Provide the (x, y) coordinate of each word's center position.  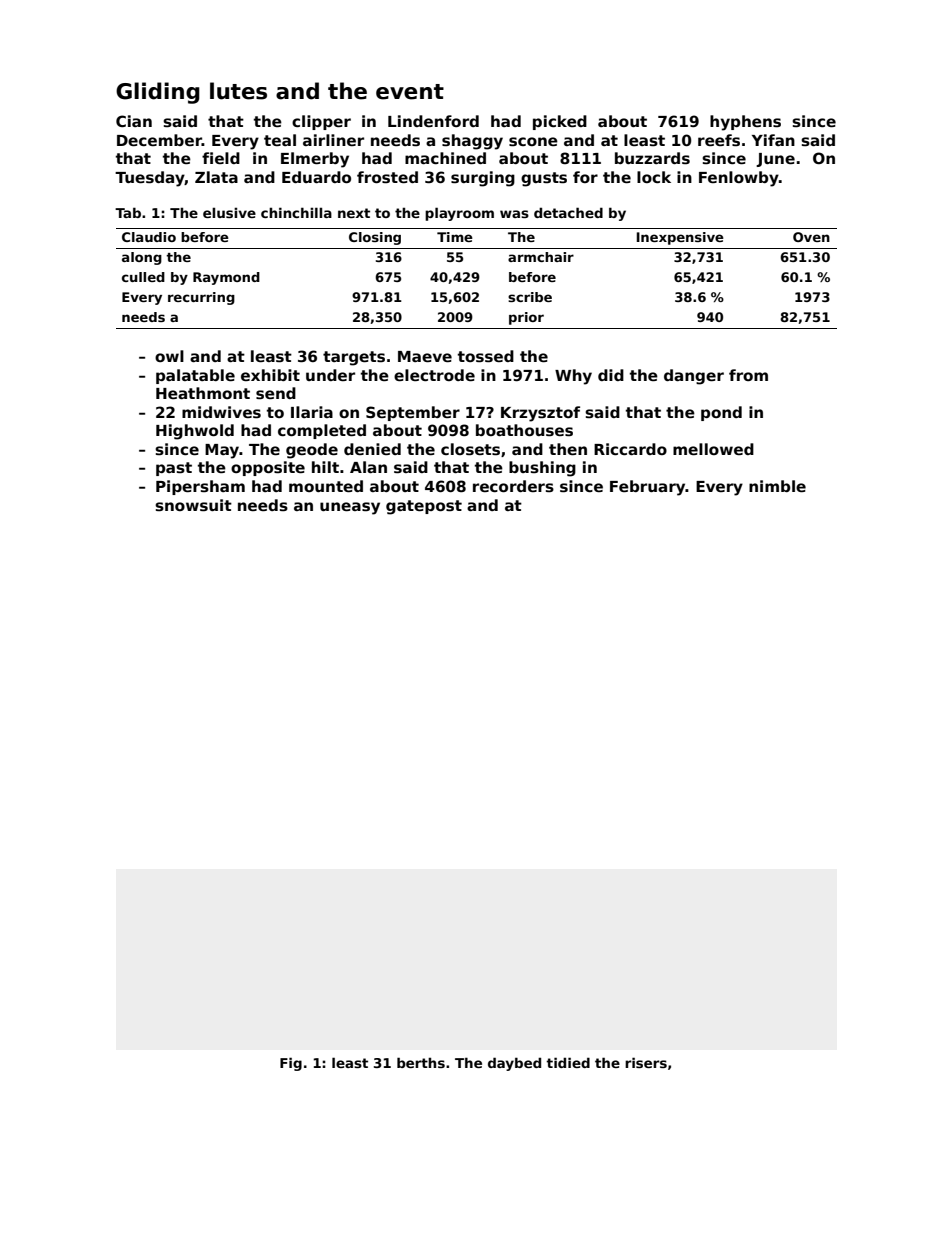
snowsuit (193, 505)
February (648, 488)
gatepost (424, 507)
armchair (541, 257)
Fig (291, 1064)
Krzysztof (540, 414)
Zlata (216, 177)
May (222, 451)
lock (654, 177)
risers (646, 1062)
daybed (514, 1064)
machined (445, 158)
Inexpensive (680, 238)
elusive (229, 212)
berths (421, 1062)
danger (694, 377)
